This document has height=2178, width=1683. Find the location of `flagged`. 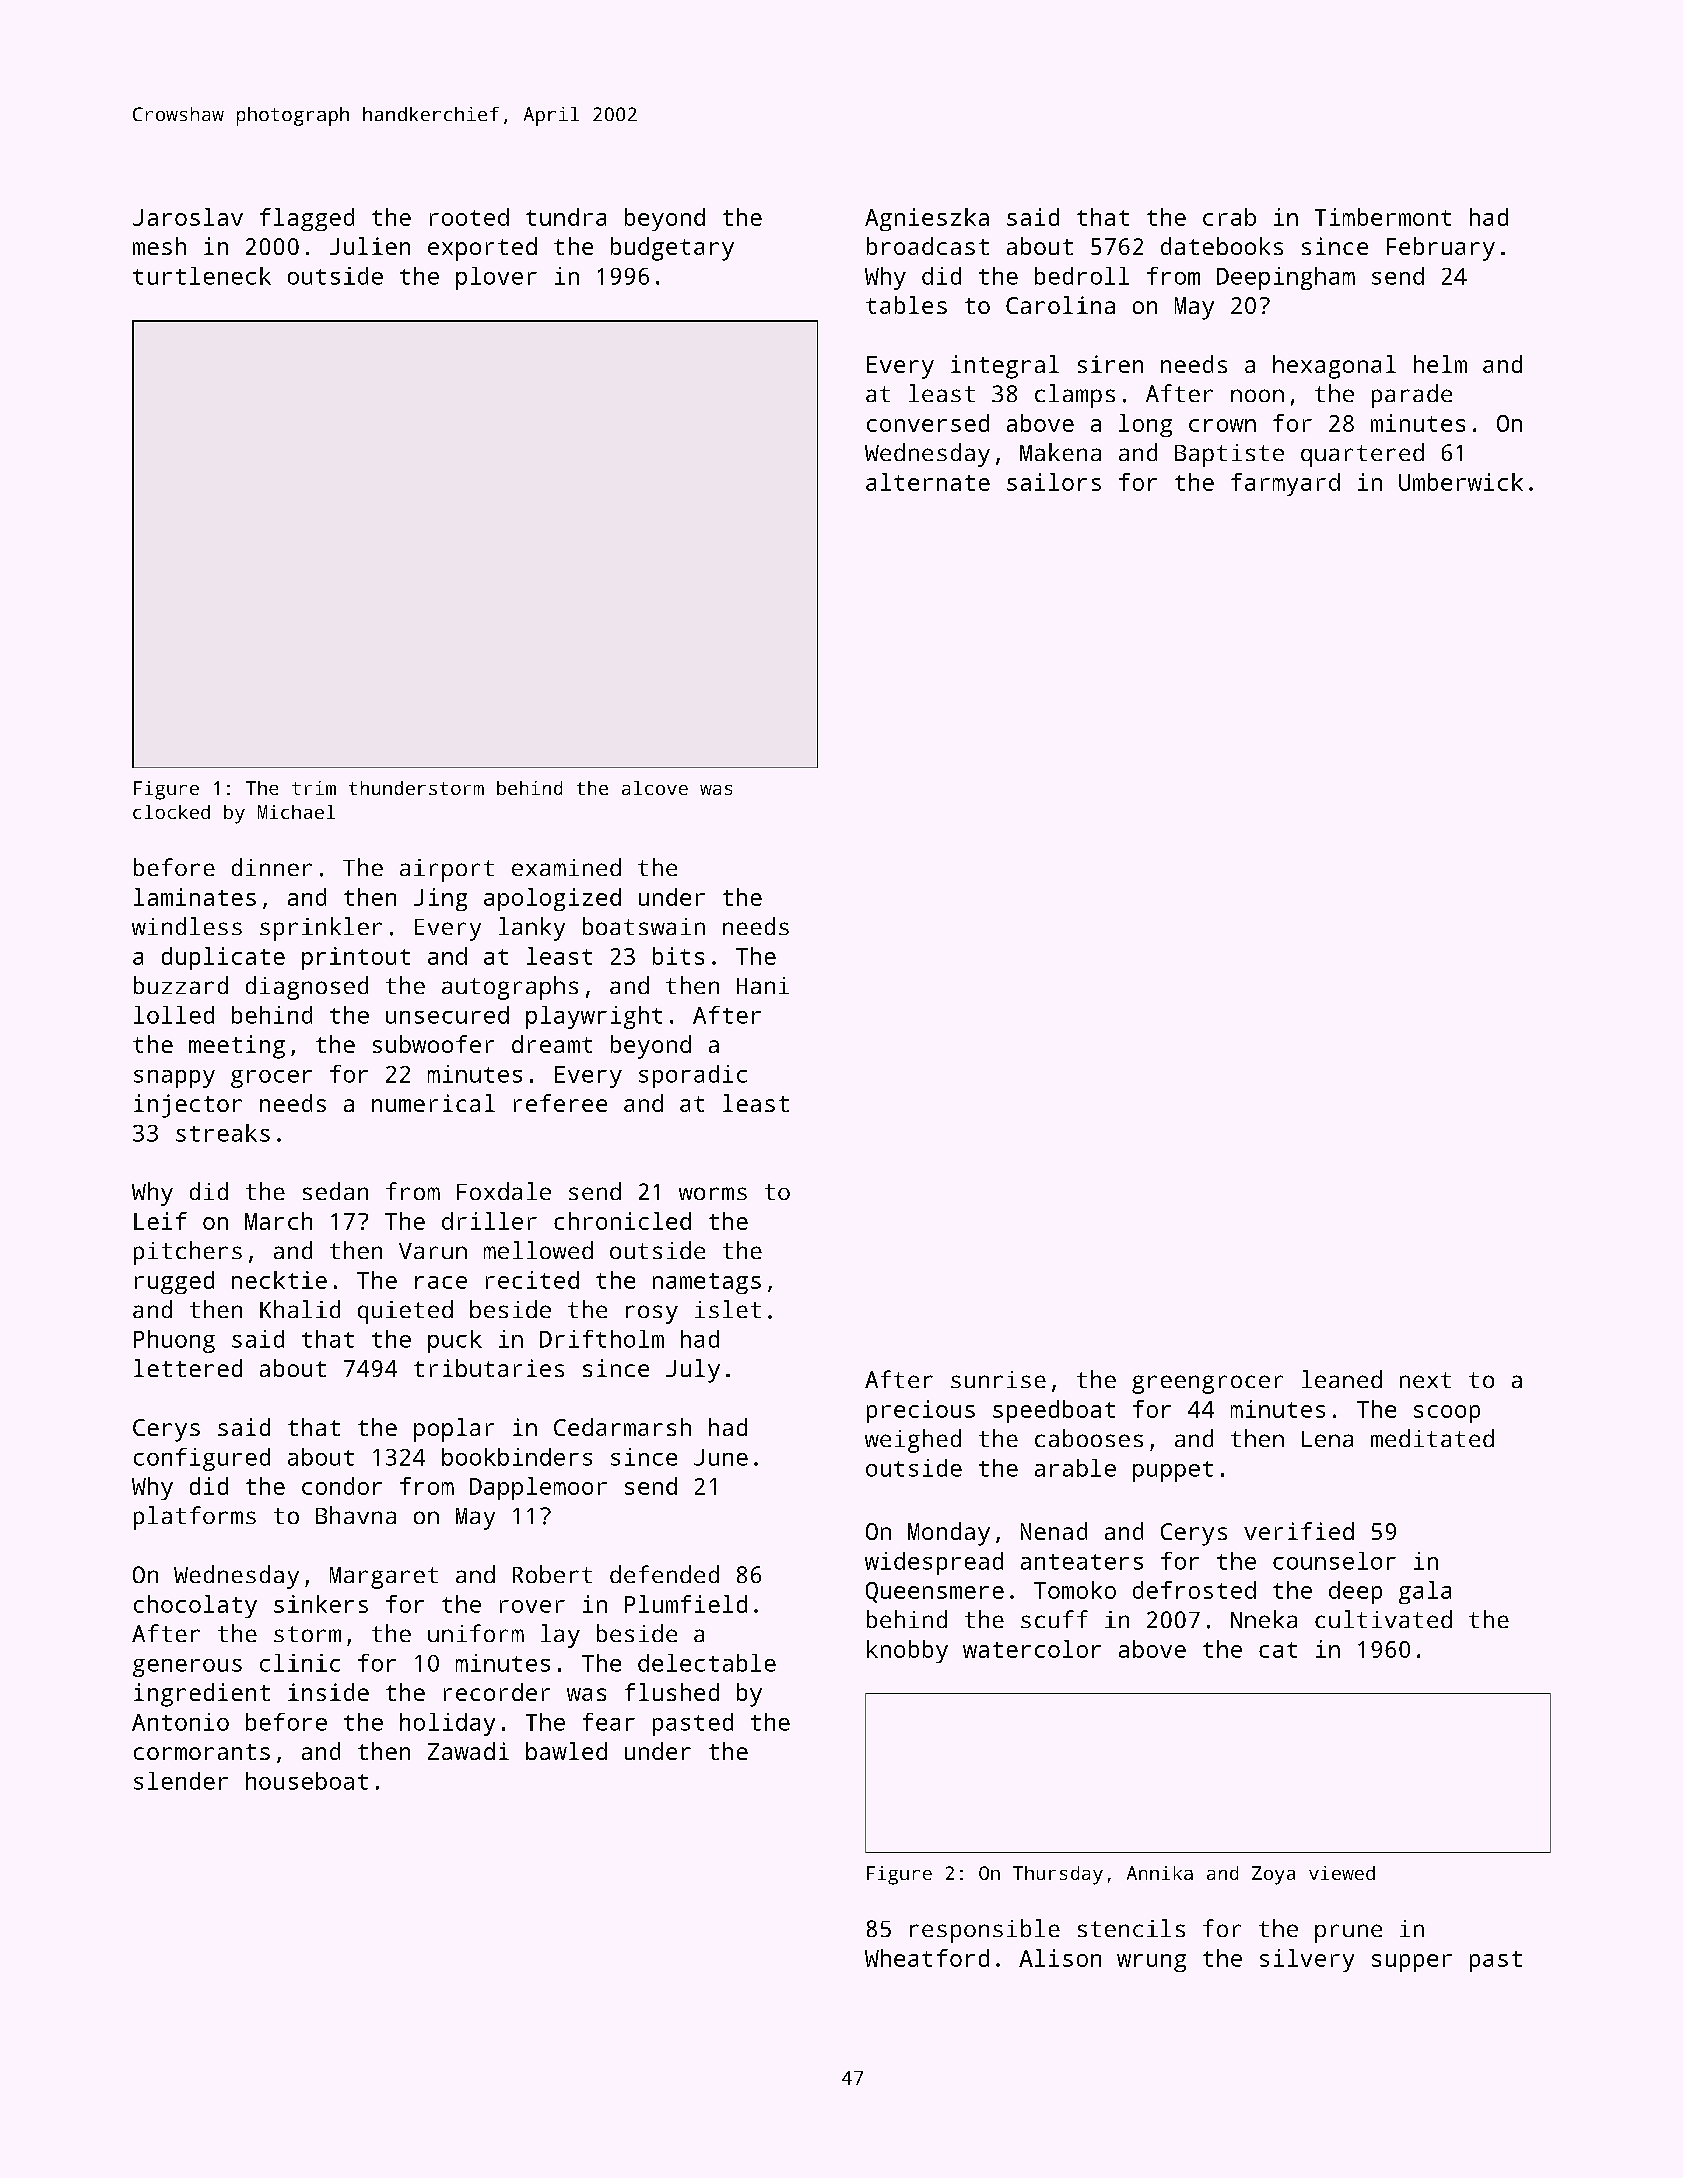

flagged is located at coordinates (307, 219).
